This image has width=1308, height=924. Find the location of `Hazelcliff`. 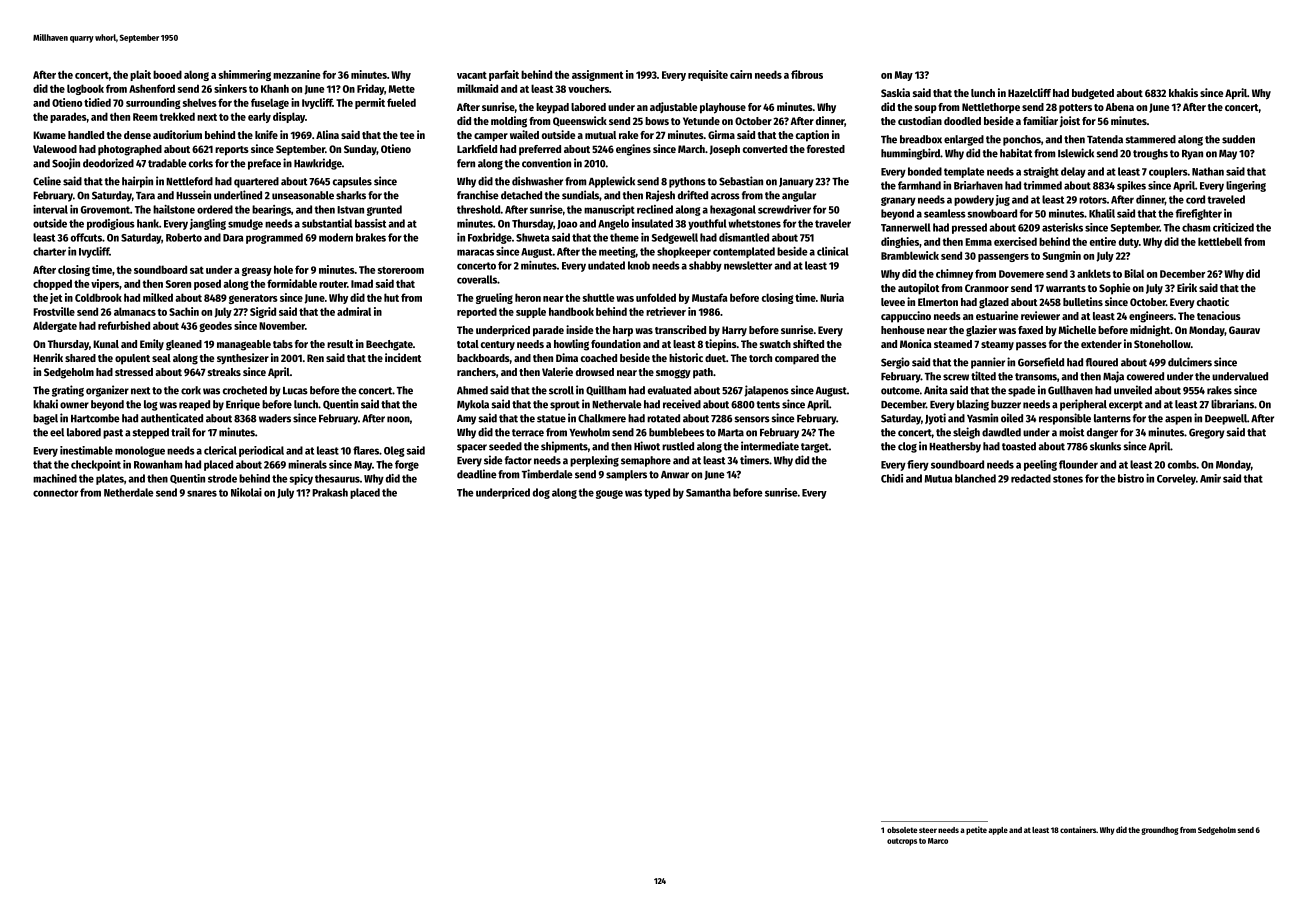

Hazelcliff is located at coordinates (1029, 92).
